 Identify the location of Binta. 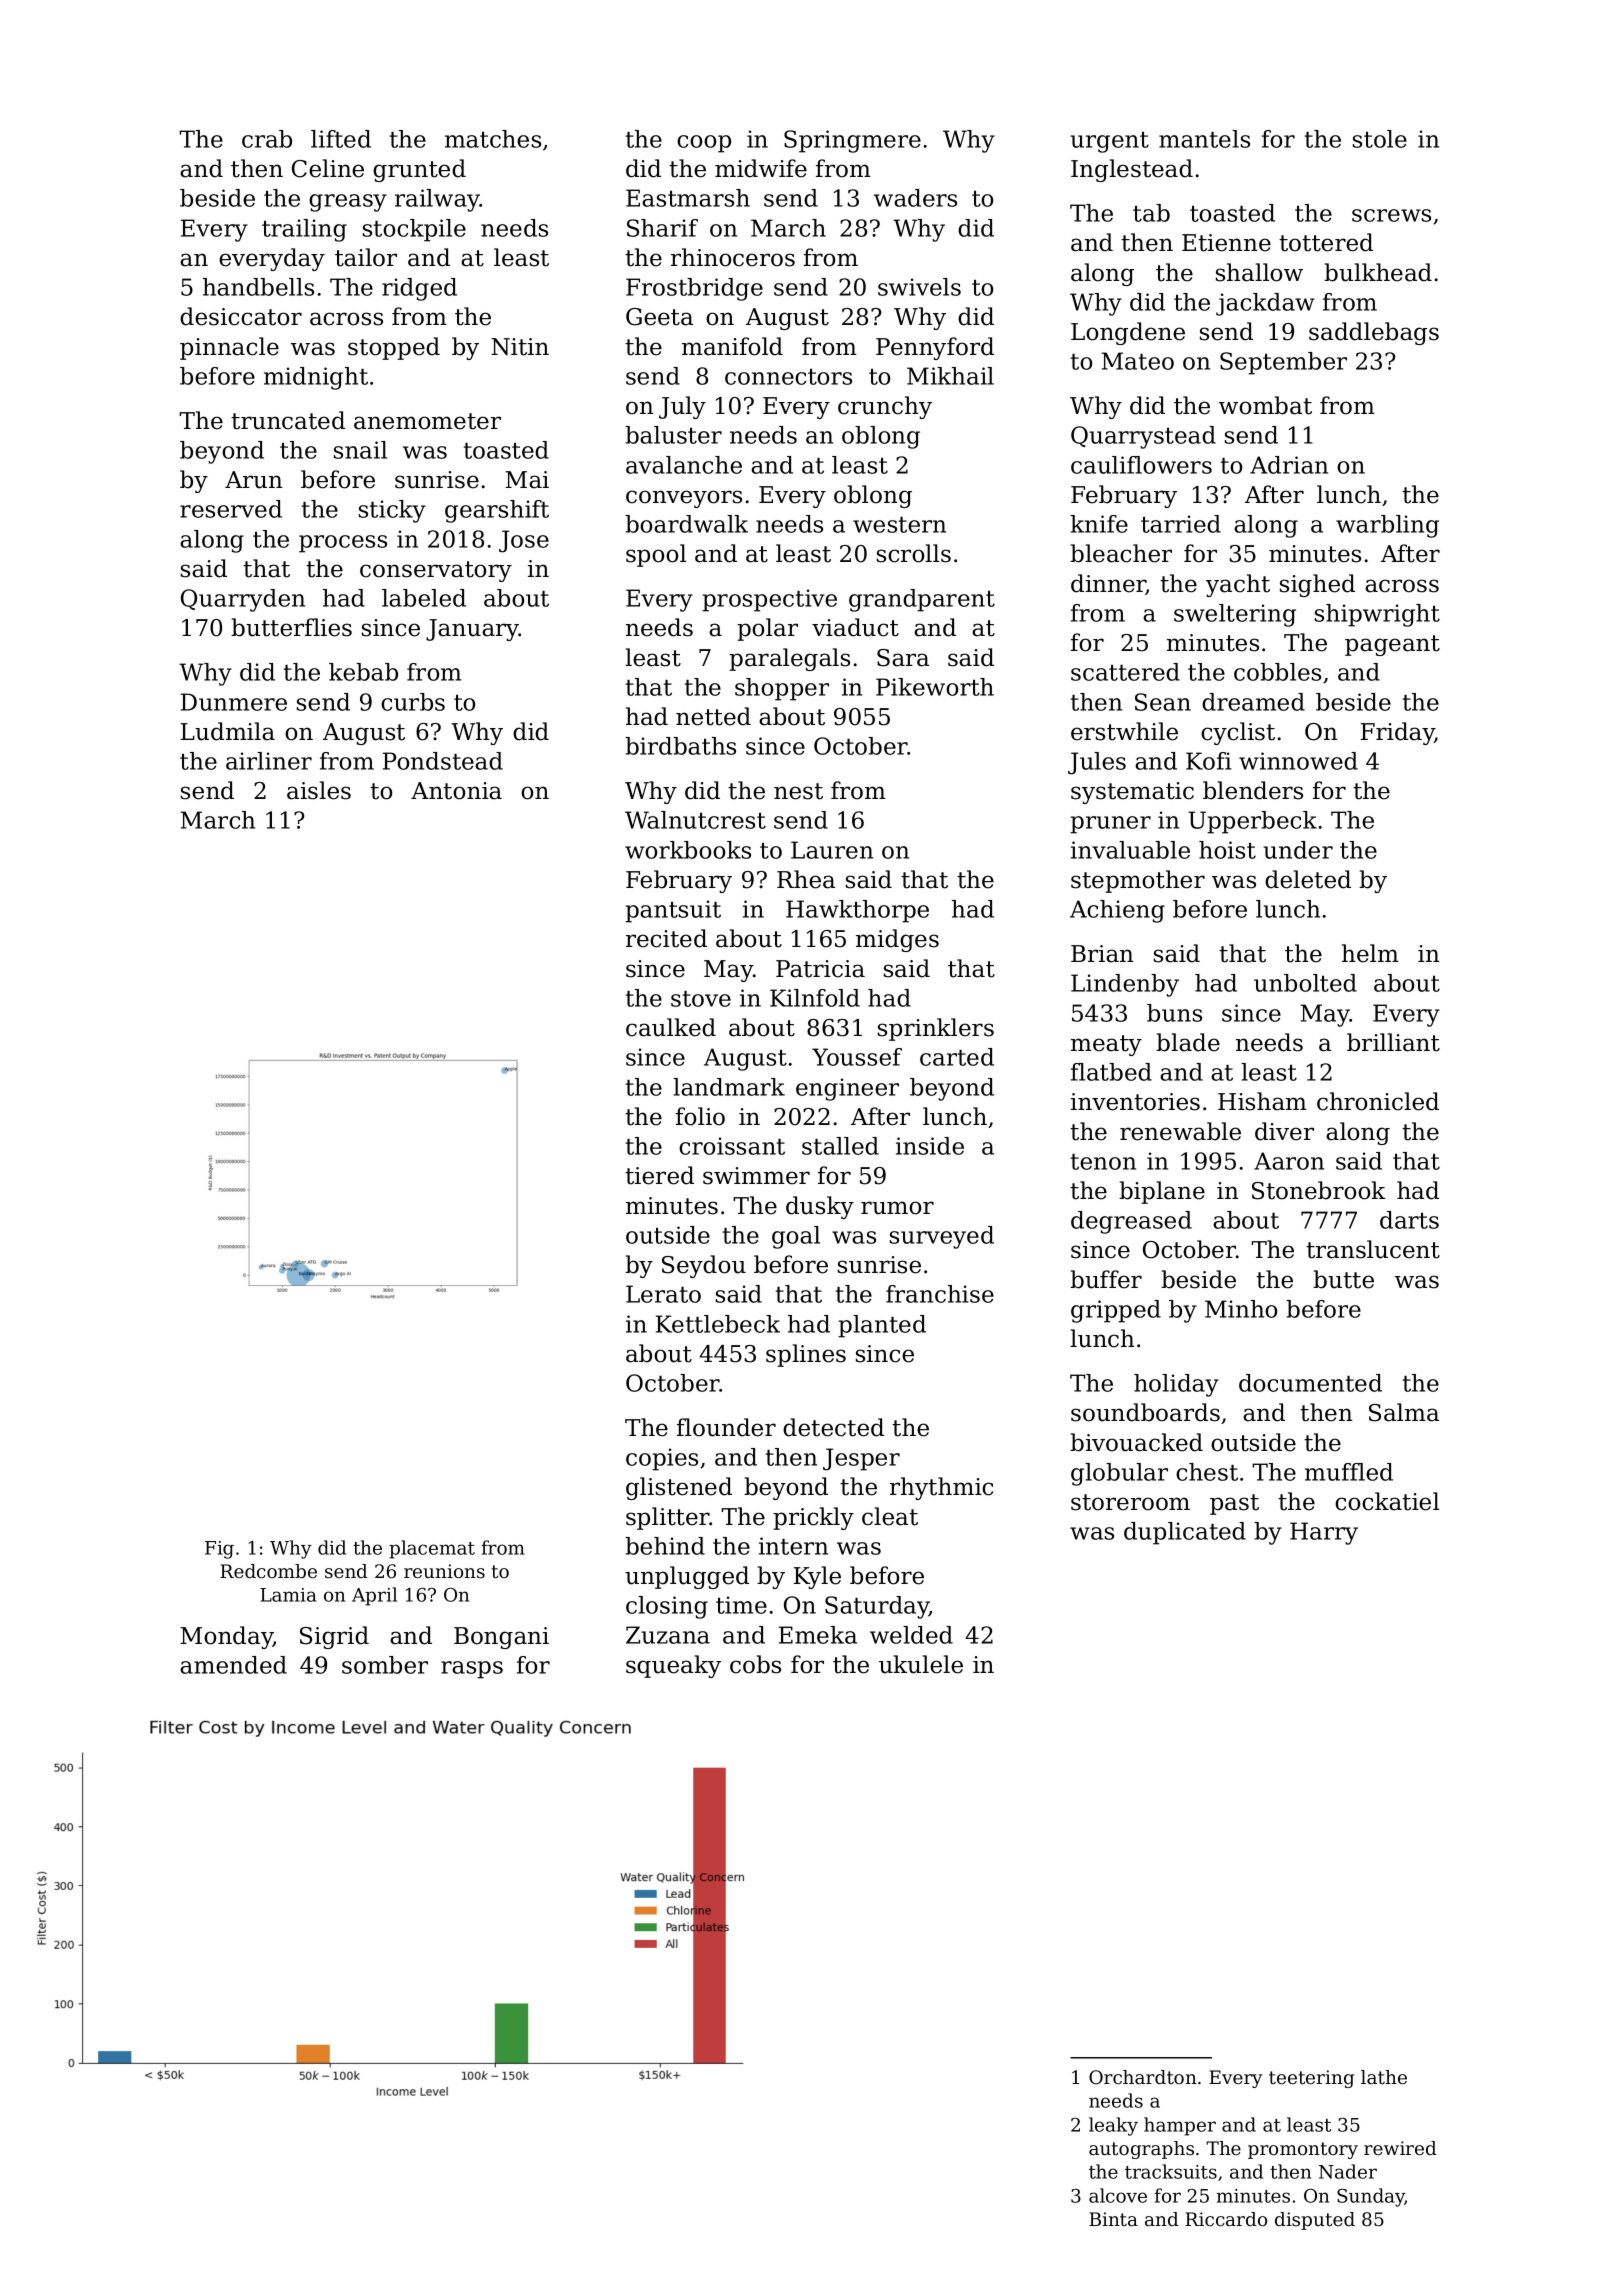
(1113, 2219).
